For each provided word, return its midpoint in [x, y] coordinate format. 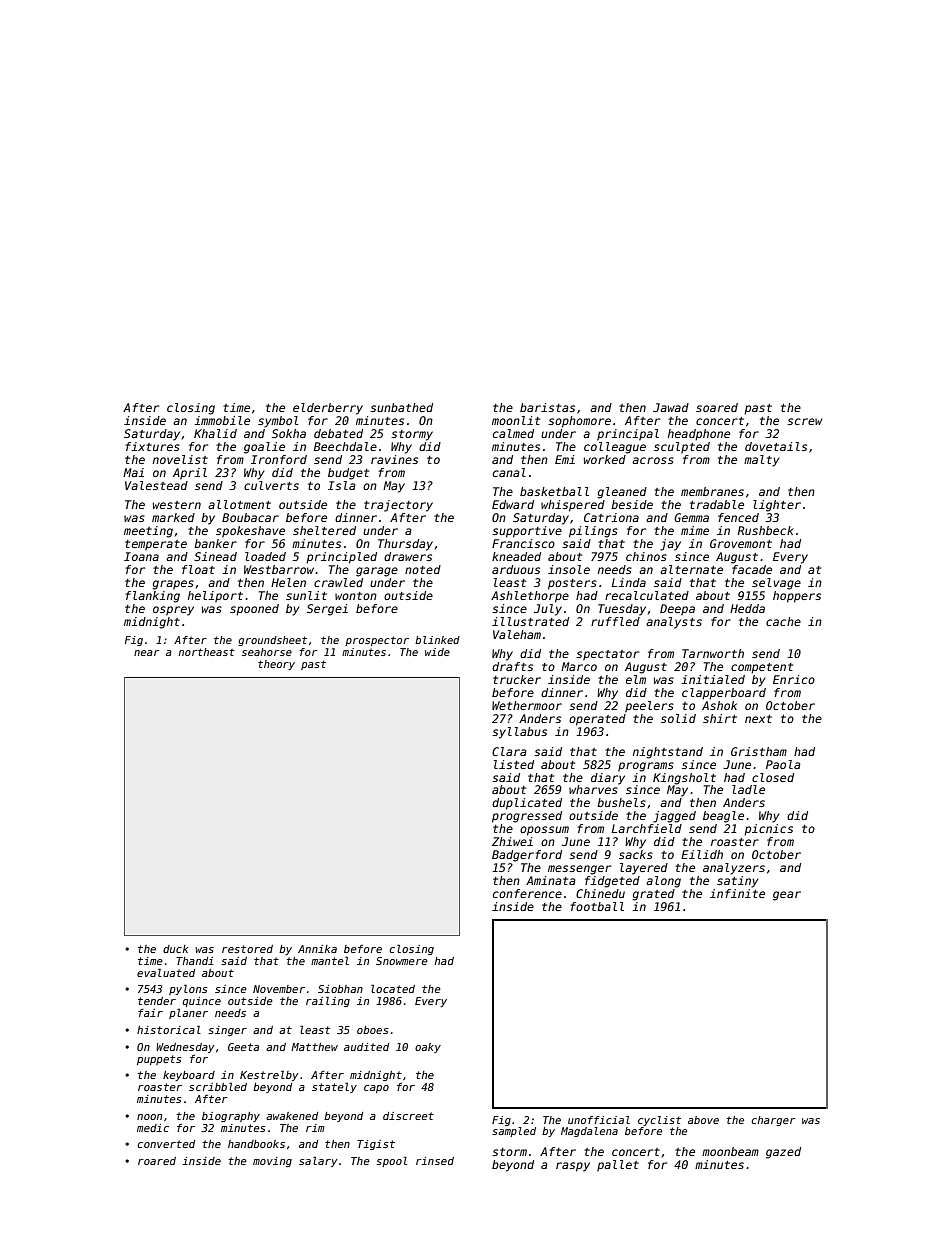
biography [231, 1117]
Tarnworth [713, 653]
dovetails [776, 446]
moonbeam [730, 1151]
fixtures [152, 446]
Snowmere [402, 961]
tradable [717, 504]
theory [276, 665]
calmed [513, 433]
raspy [573, 1167]
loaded [265, 556]
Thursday [405, 545]
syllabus [519, 733]
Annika [317, 949]
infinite [737, 893]
